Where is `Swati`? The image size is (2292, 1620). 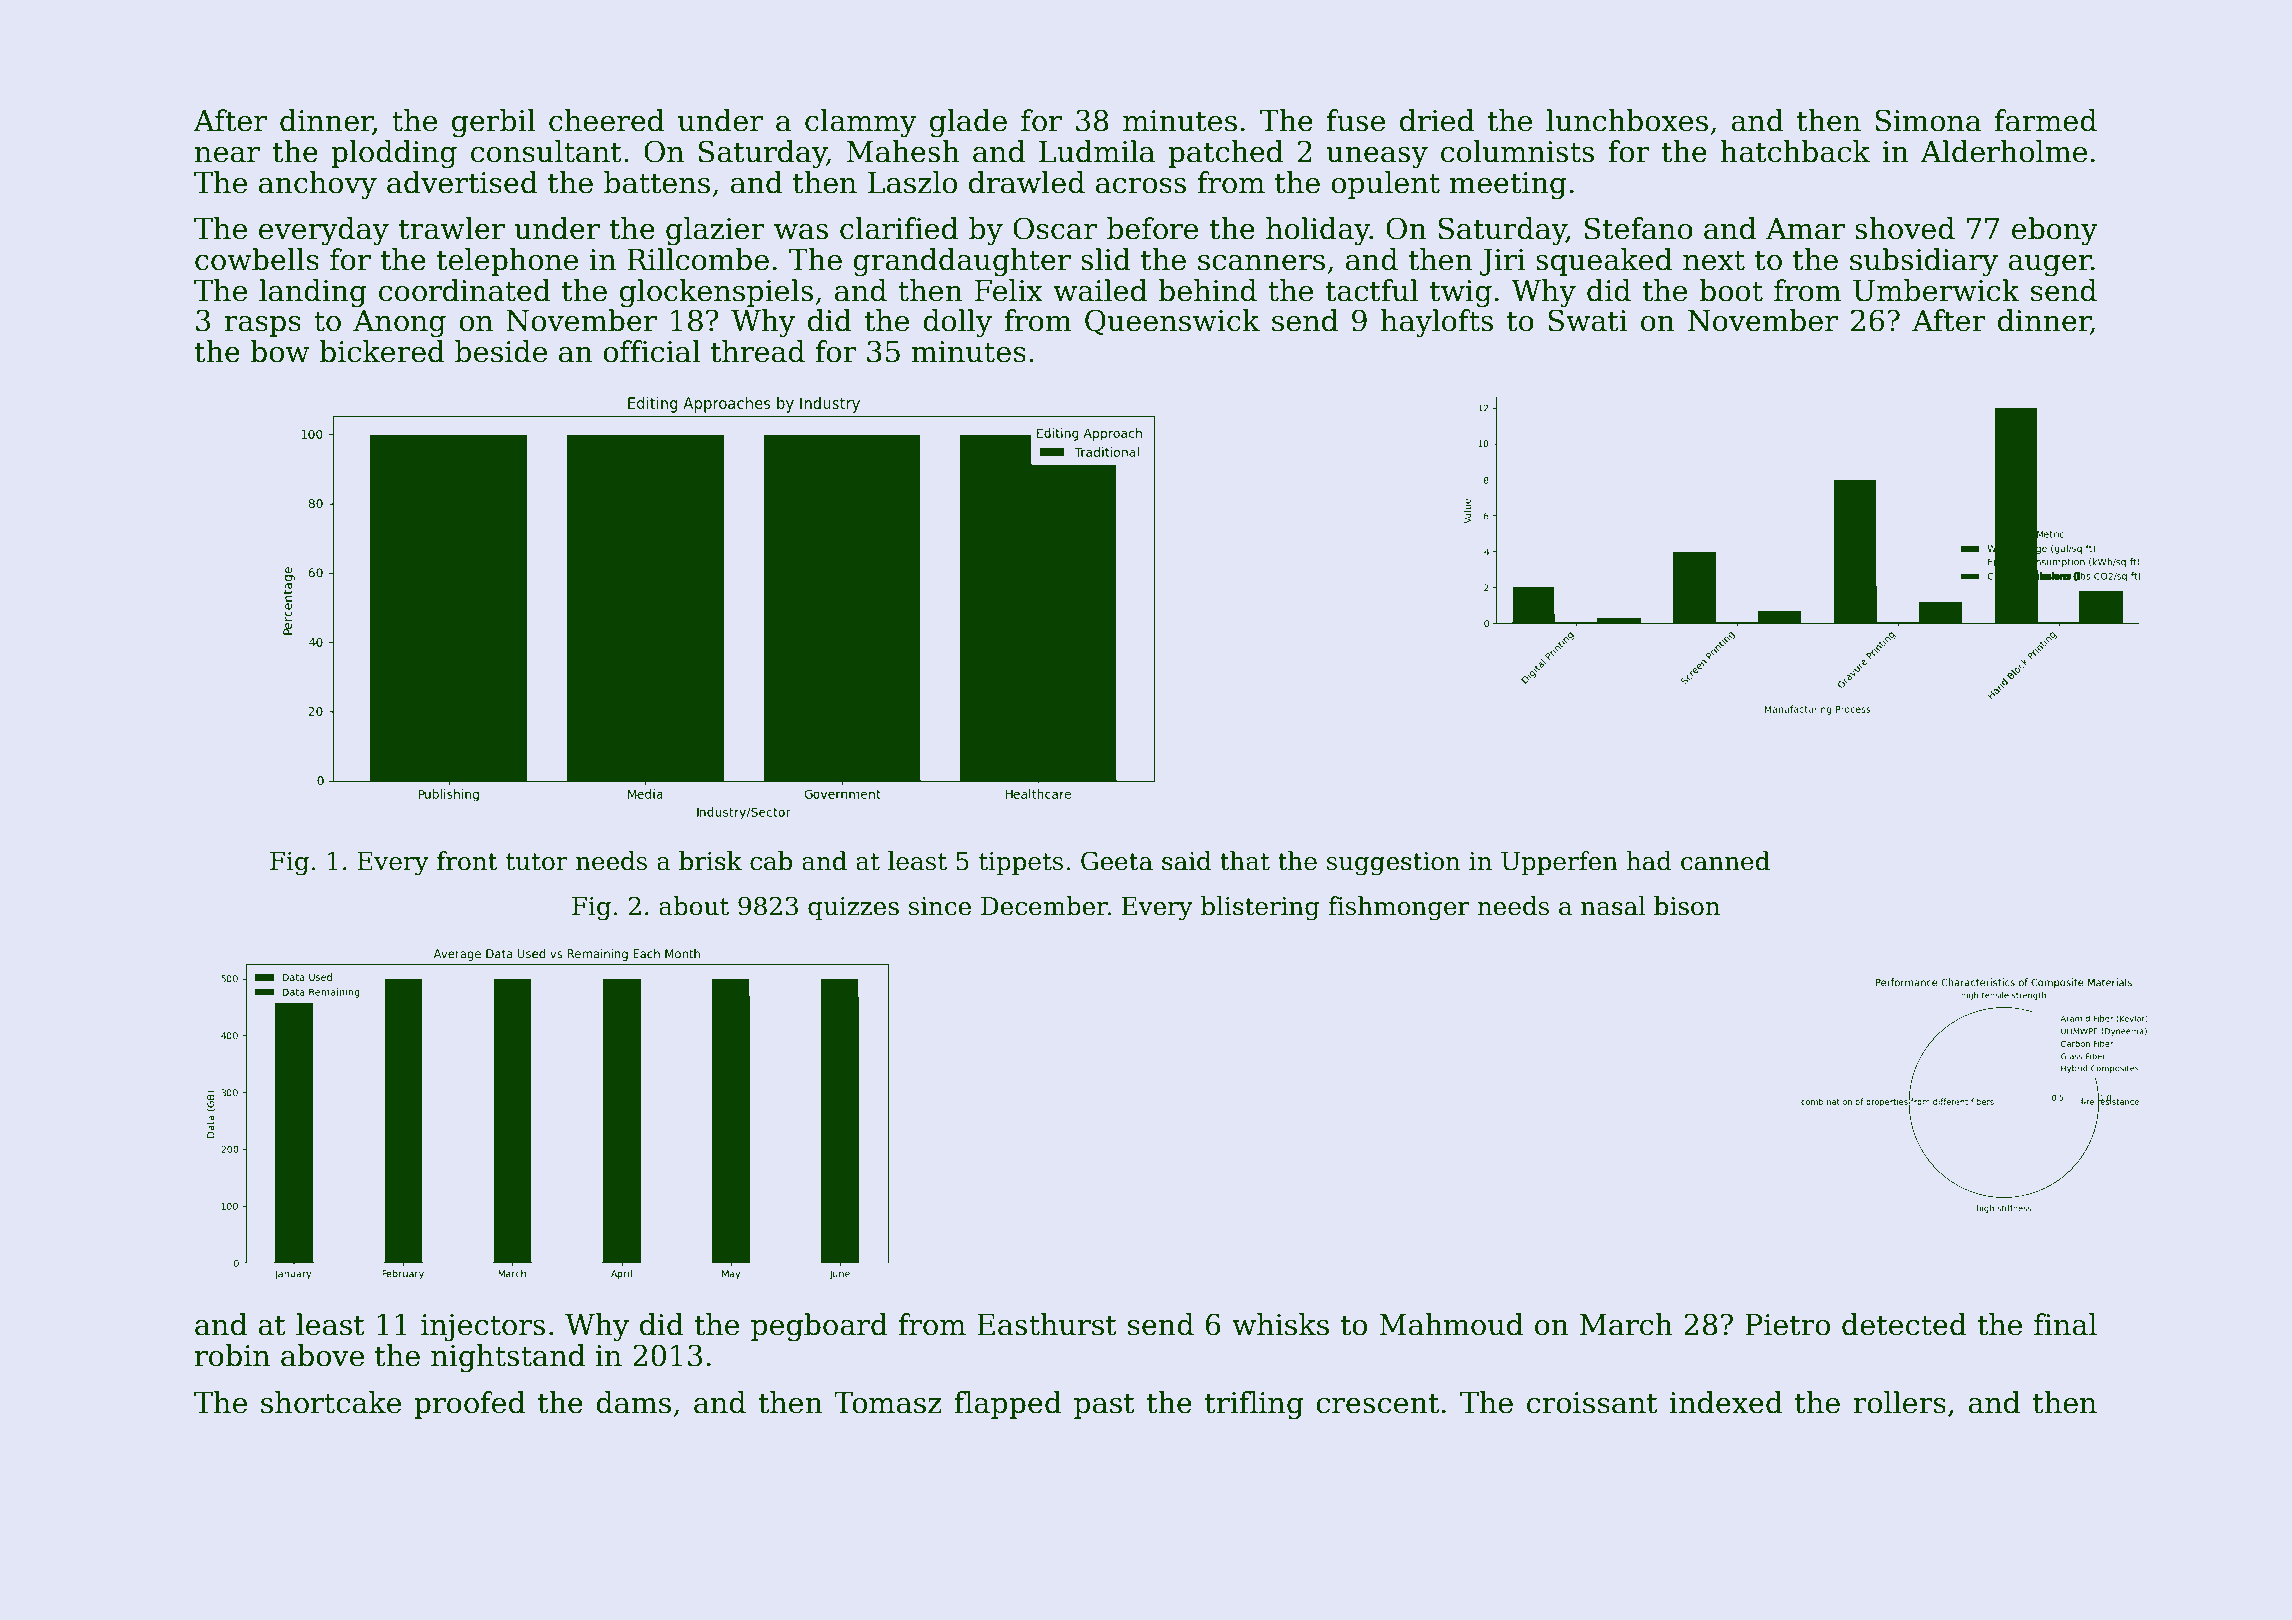
Swati is located at coordinates (1588, 320).
